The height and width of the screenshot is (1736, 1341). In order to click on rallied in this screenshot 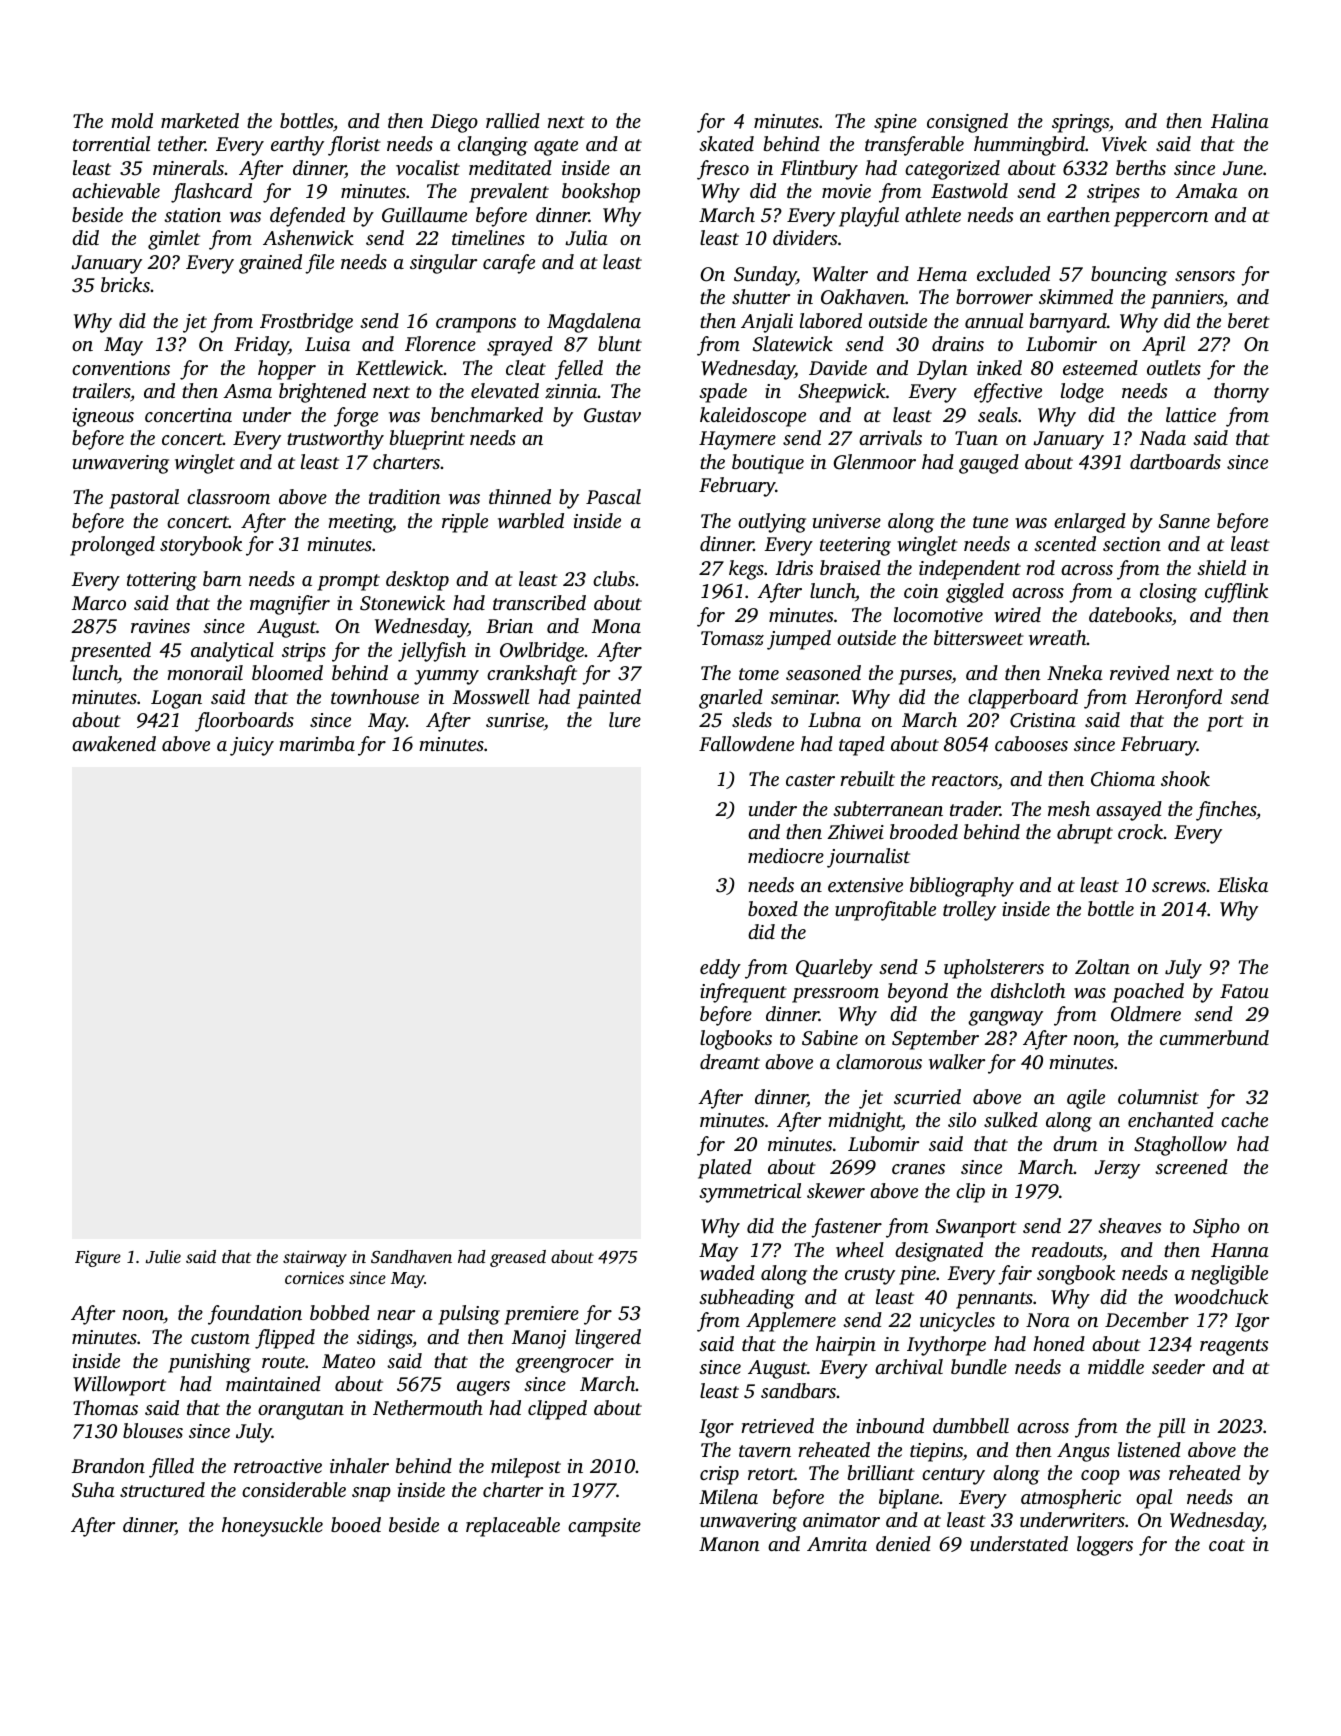, I will do `click(513, 120)`.
